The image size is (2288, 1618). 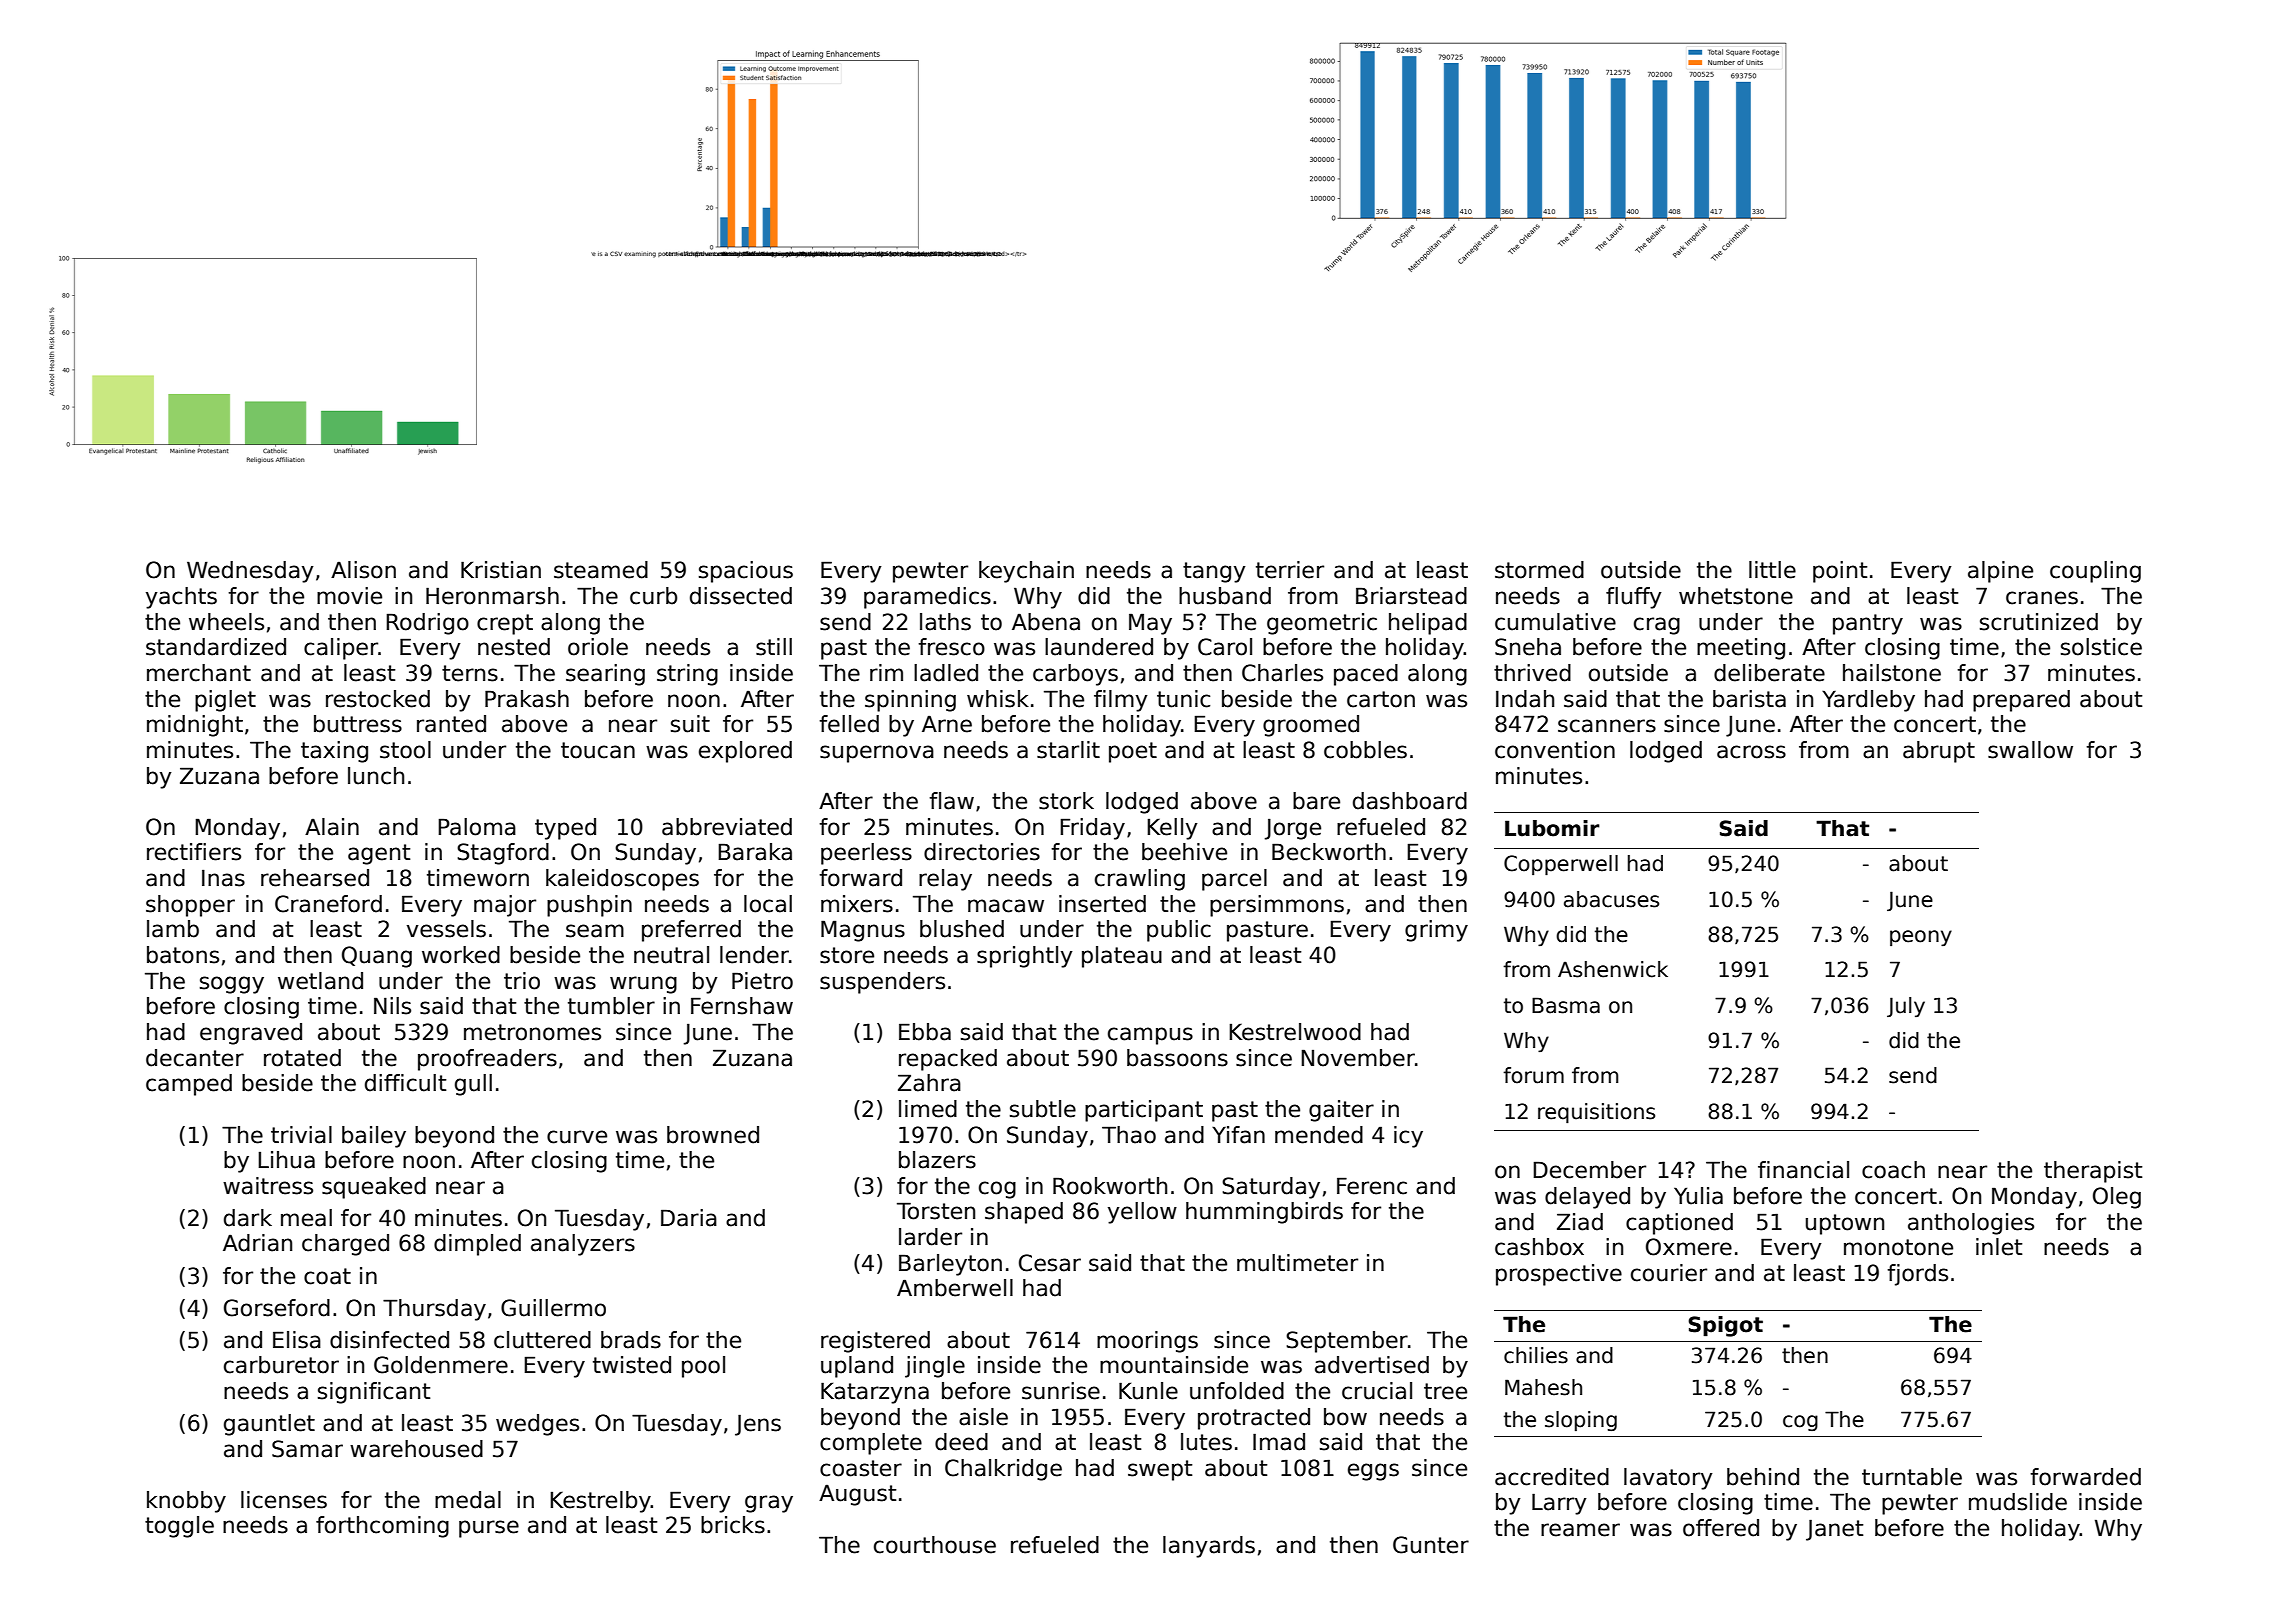 I want to click on swallow, so click(x=2030, y=750).
